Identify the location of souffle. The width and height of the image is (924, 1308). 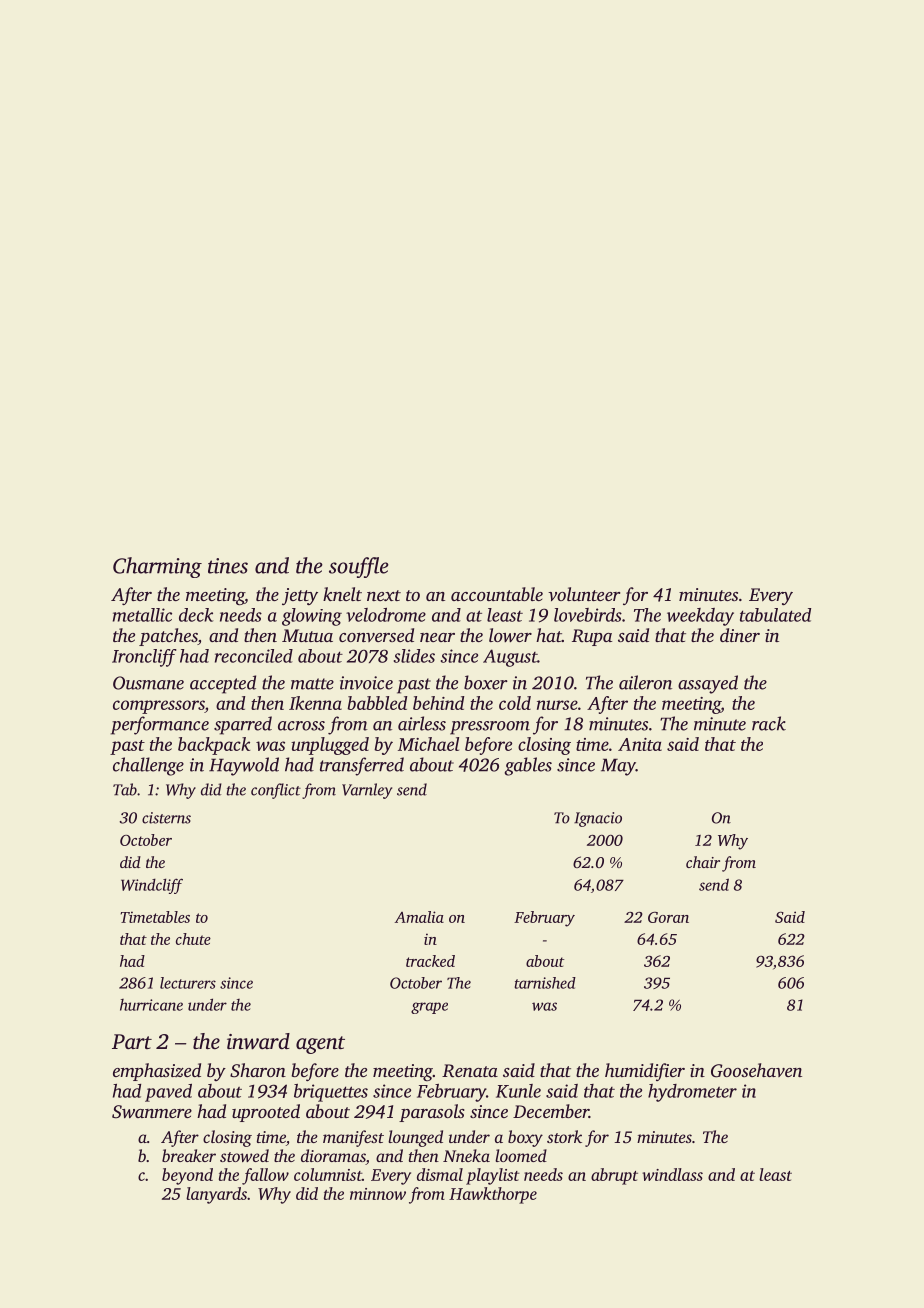
(359, 567).
